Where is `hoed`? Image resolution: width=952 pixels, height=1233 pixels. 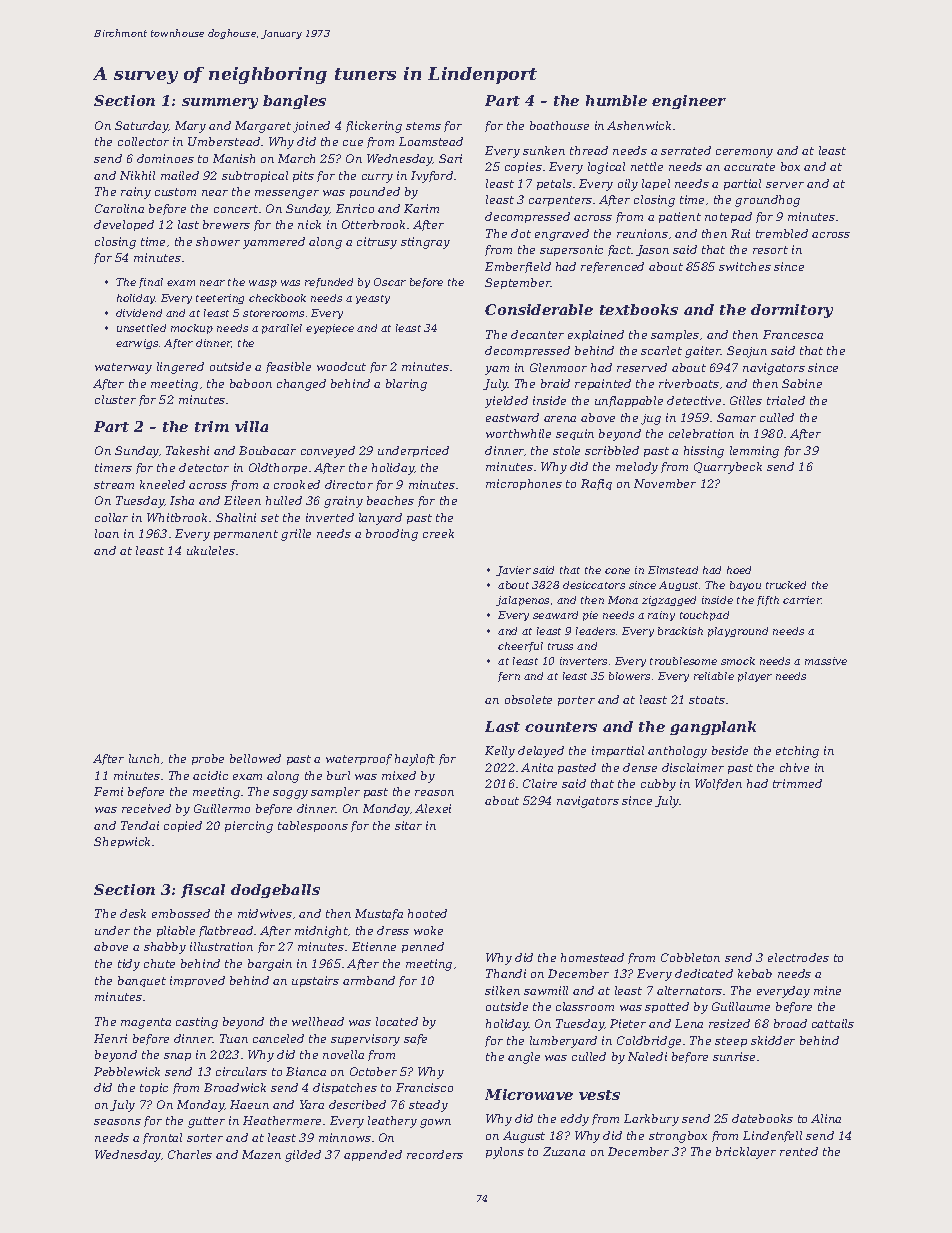
hoed is located at coordinates (739, 570).
